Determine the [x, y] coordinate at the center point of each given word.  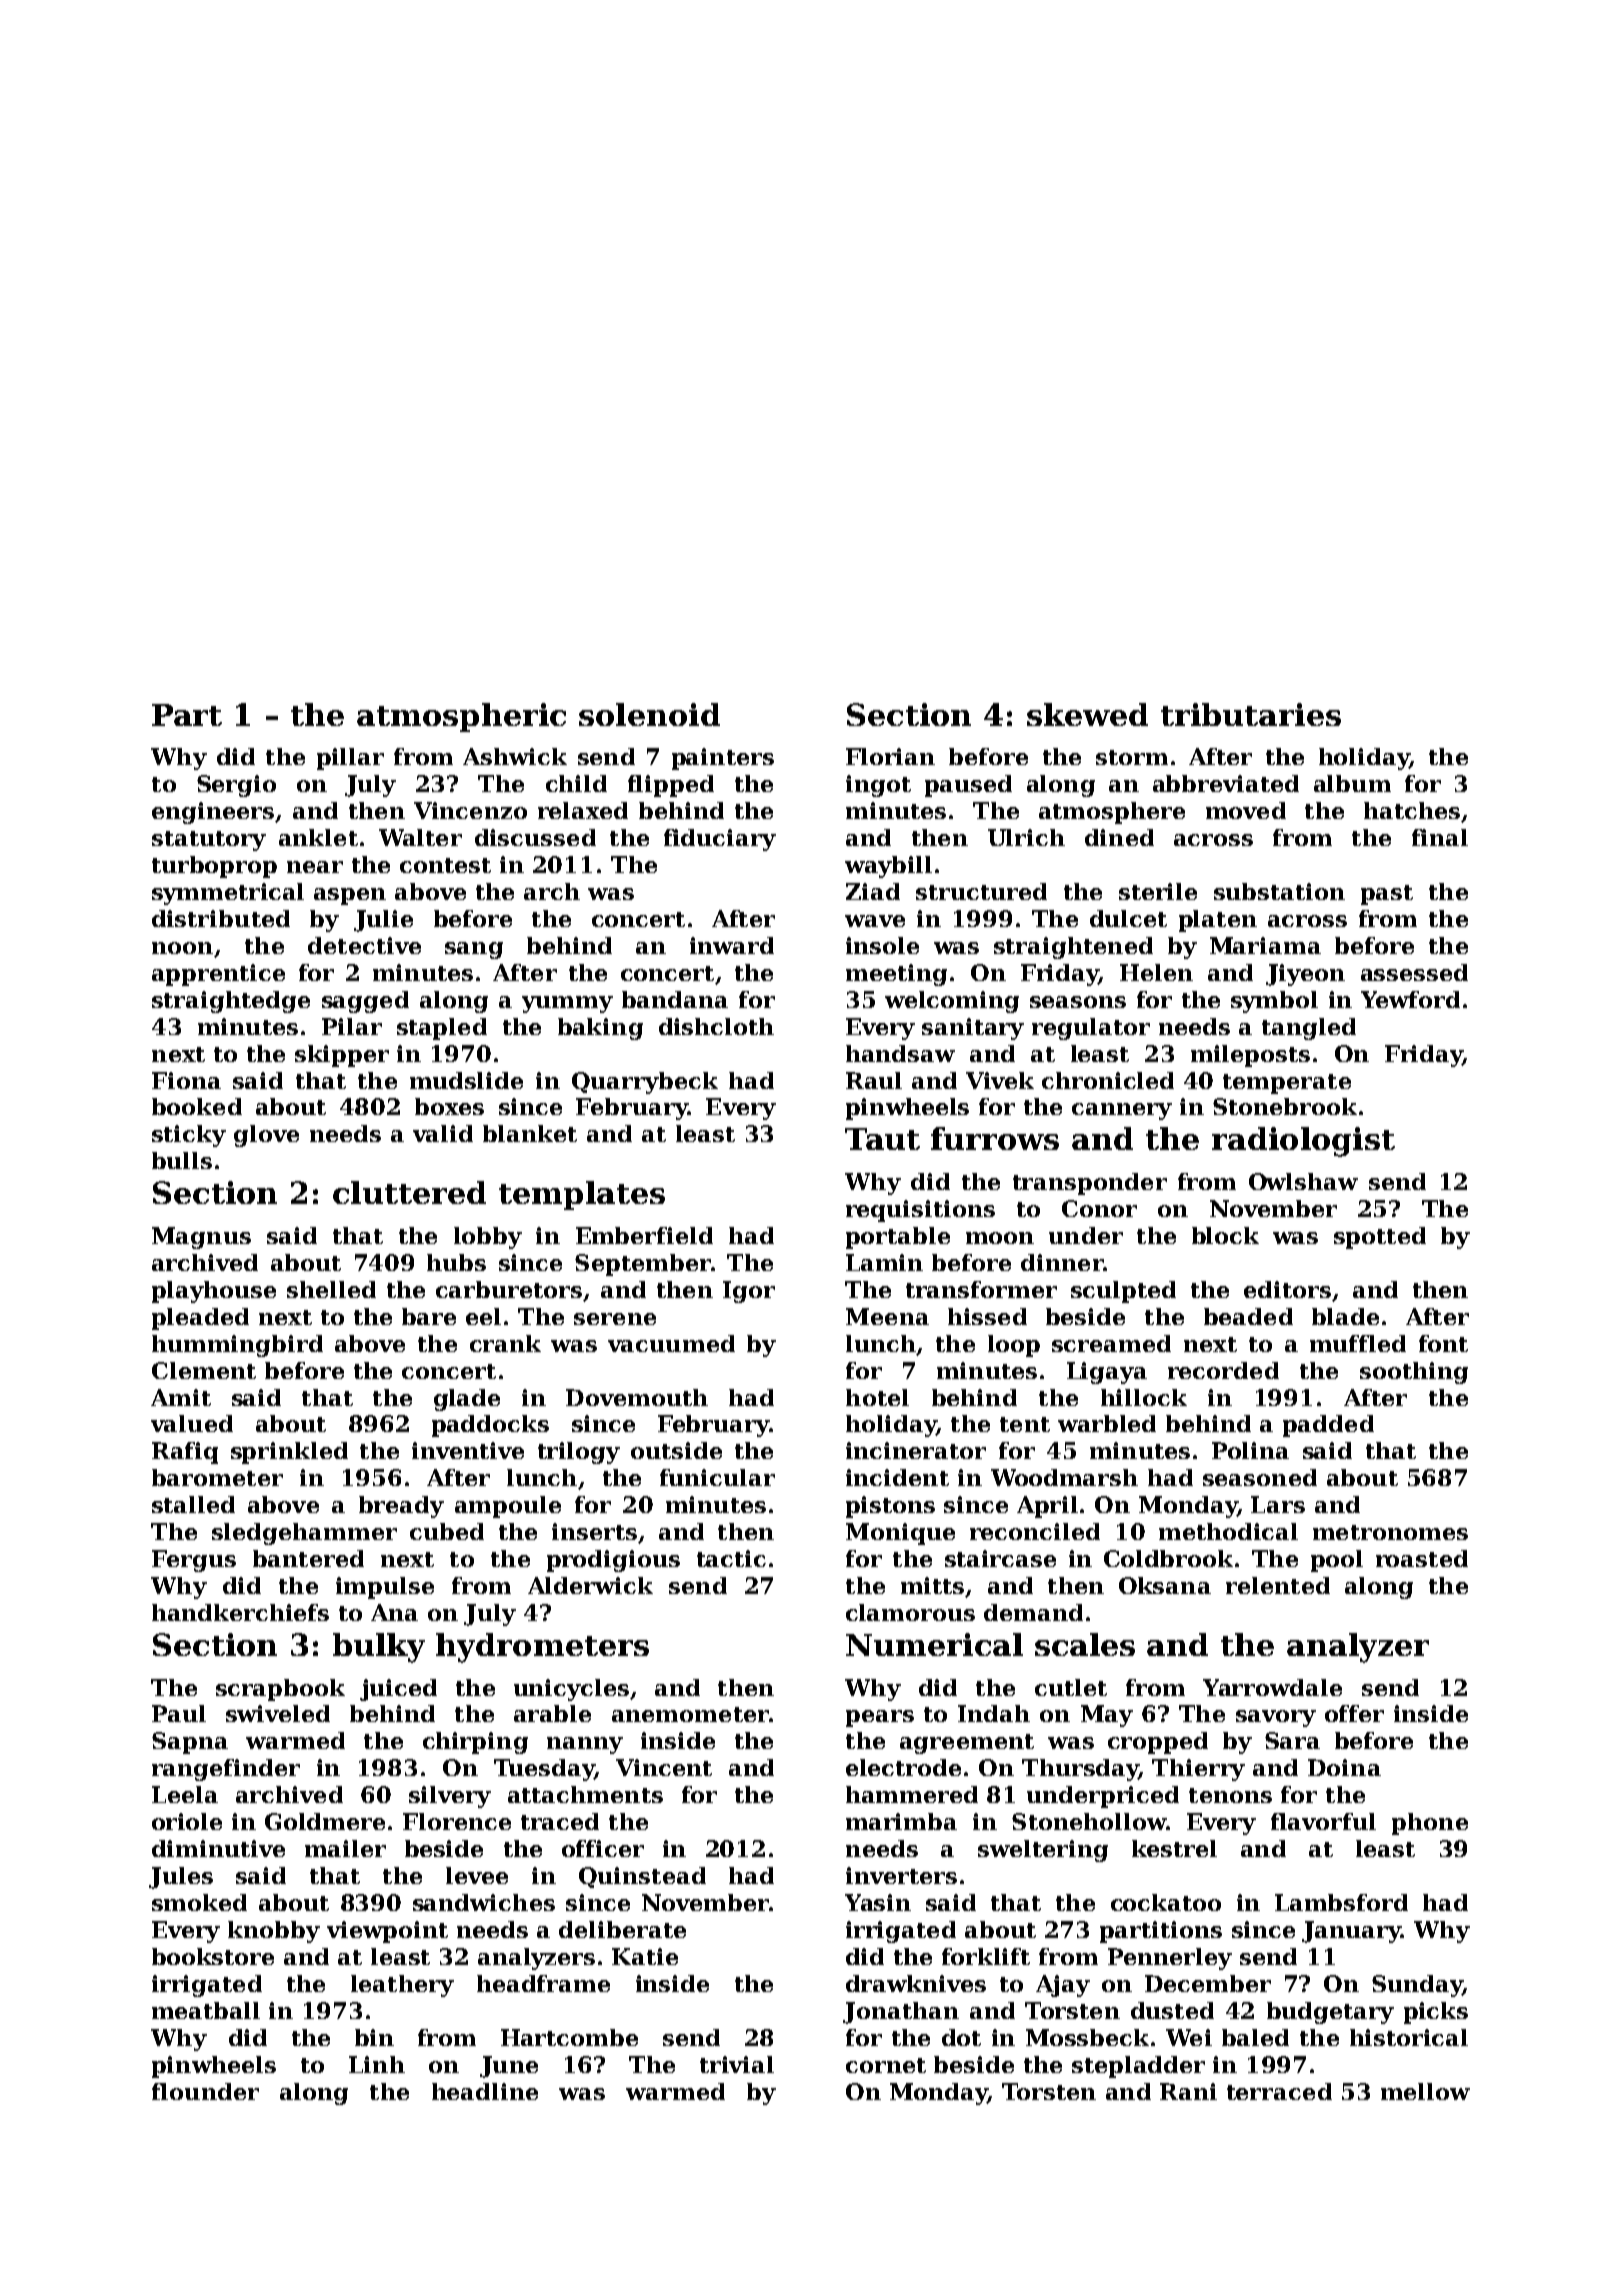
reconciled [1035, 1531]
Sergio [236, 786]
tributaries [1251, 714]
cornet [886, 2065]
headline [485, 2091]
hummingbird [237, 1346]
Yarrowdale [1272, 1687]
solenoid [649, 714]
